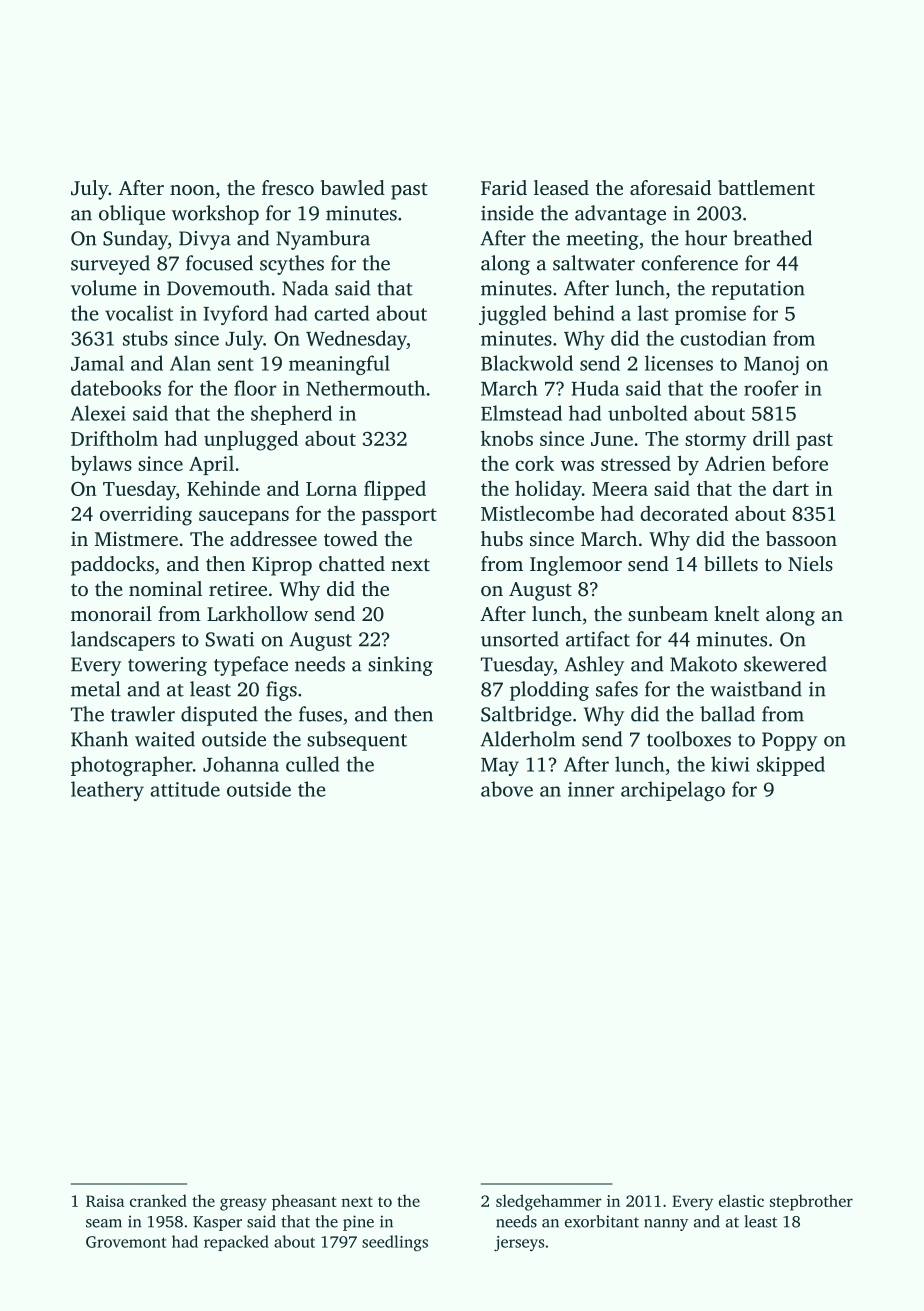 The image size is (924, 1311). I want to click on skewered, so click(785, 664).
